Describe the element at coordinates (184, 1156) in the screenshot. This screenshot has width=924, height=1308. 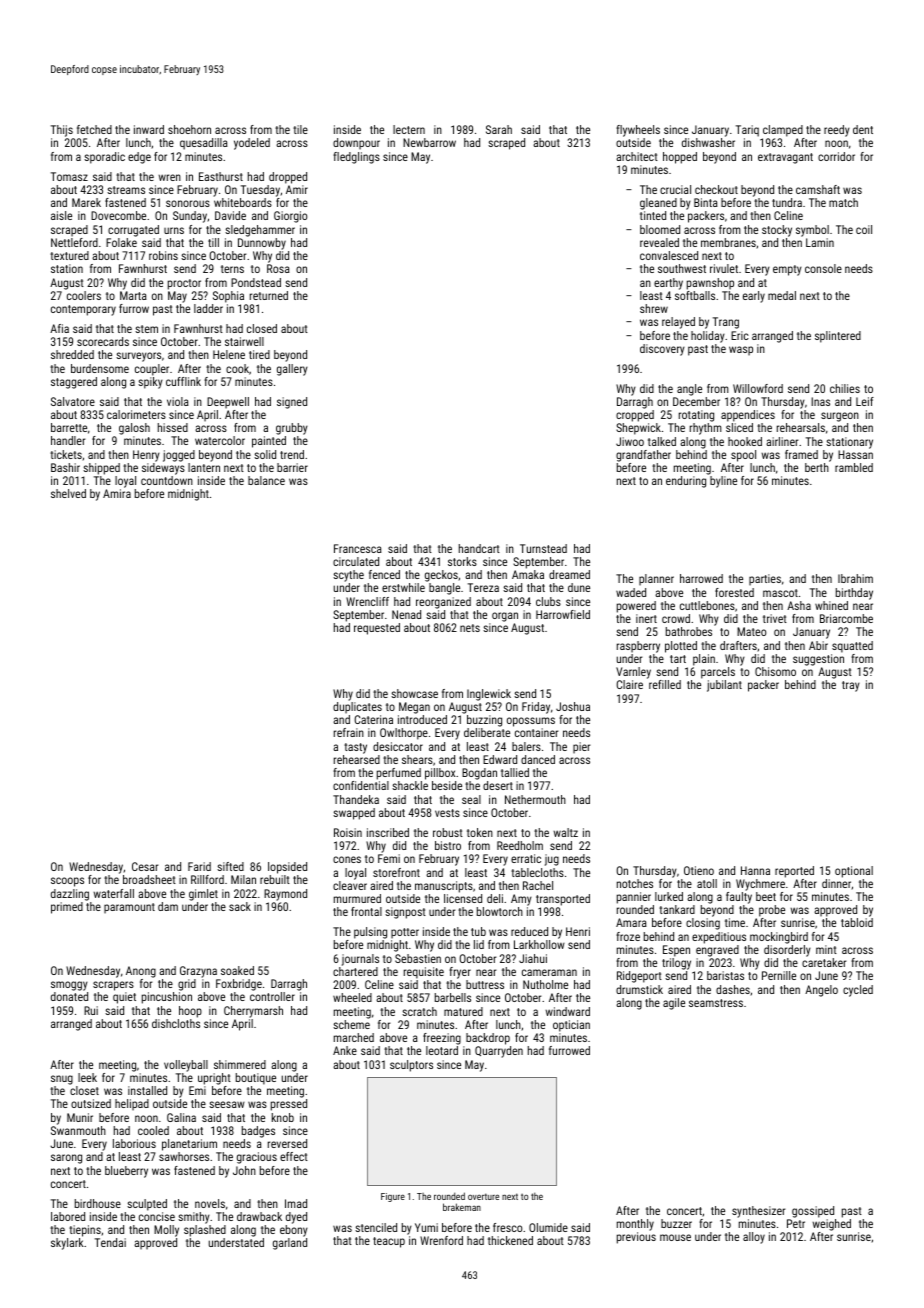
I see `sawhorses` at that location.
